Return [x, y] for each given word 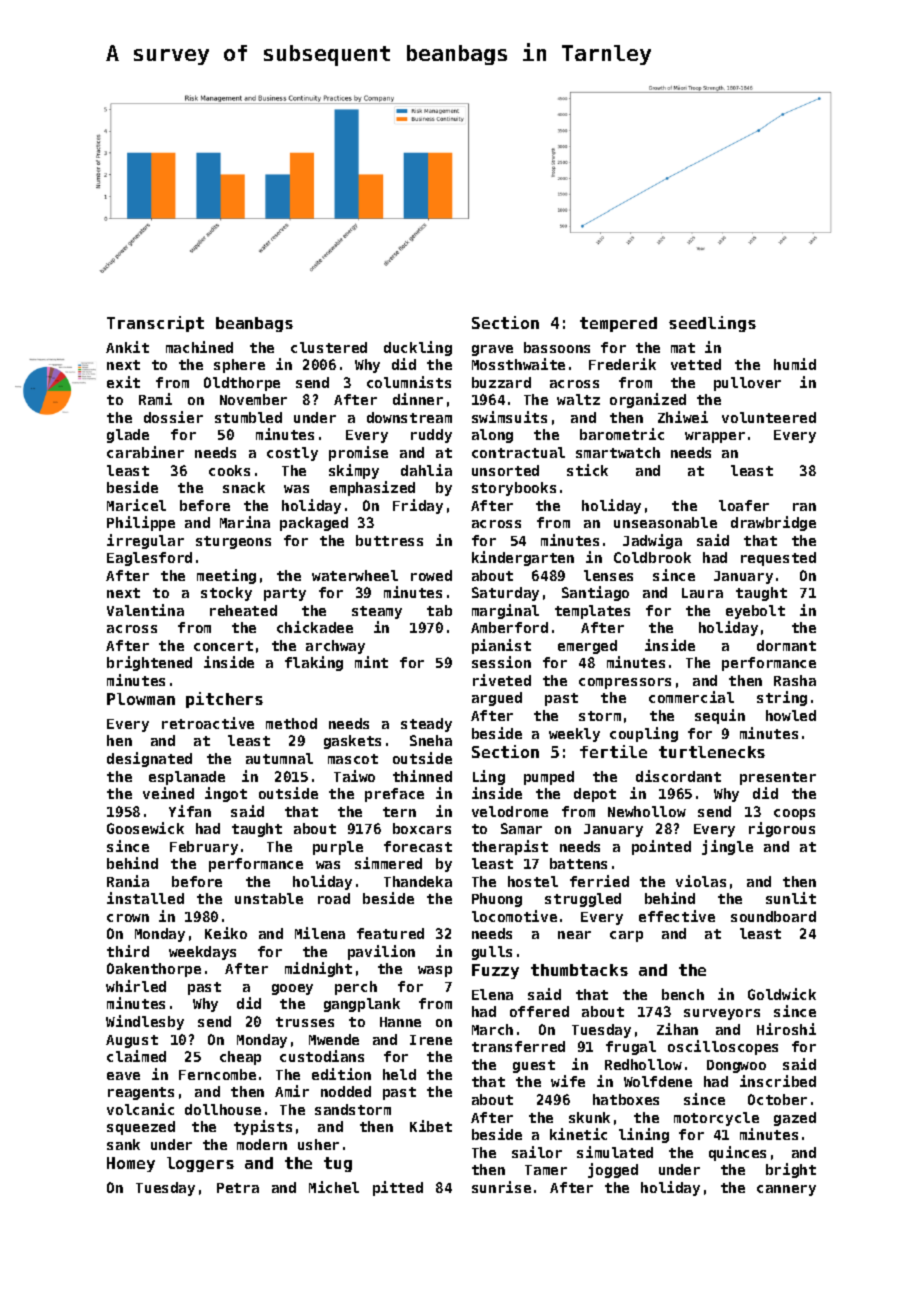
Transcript [155, 324]
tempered [618, 324]
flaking [314, 663]
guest [534, 1066]
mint [371, 662]
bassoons [557, 347]
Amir [292, 1091]
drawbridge [773, 523]
